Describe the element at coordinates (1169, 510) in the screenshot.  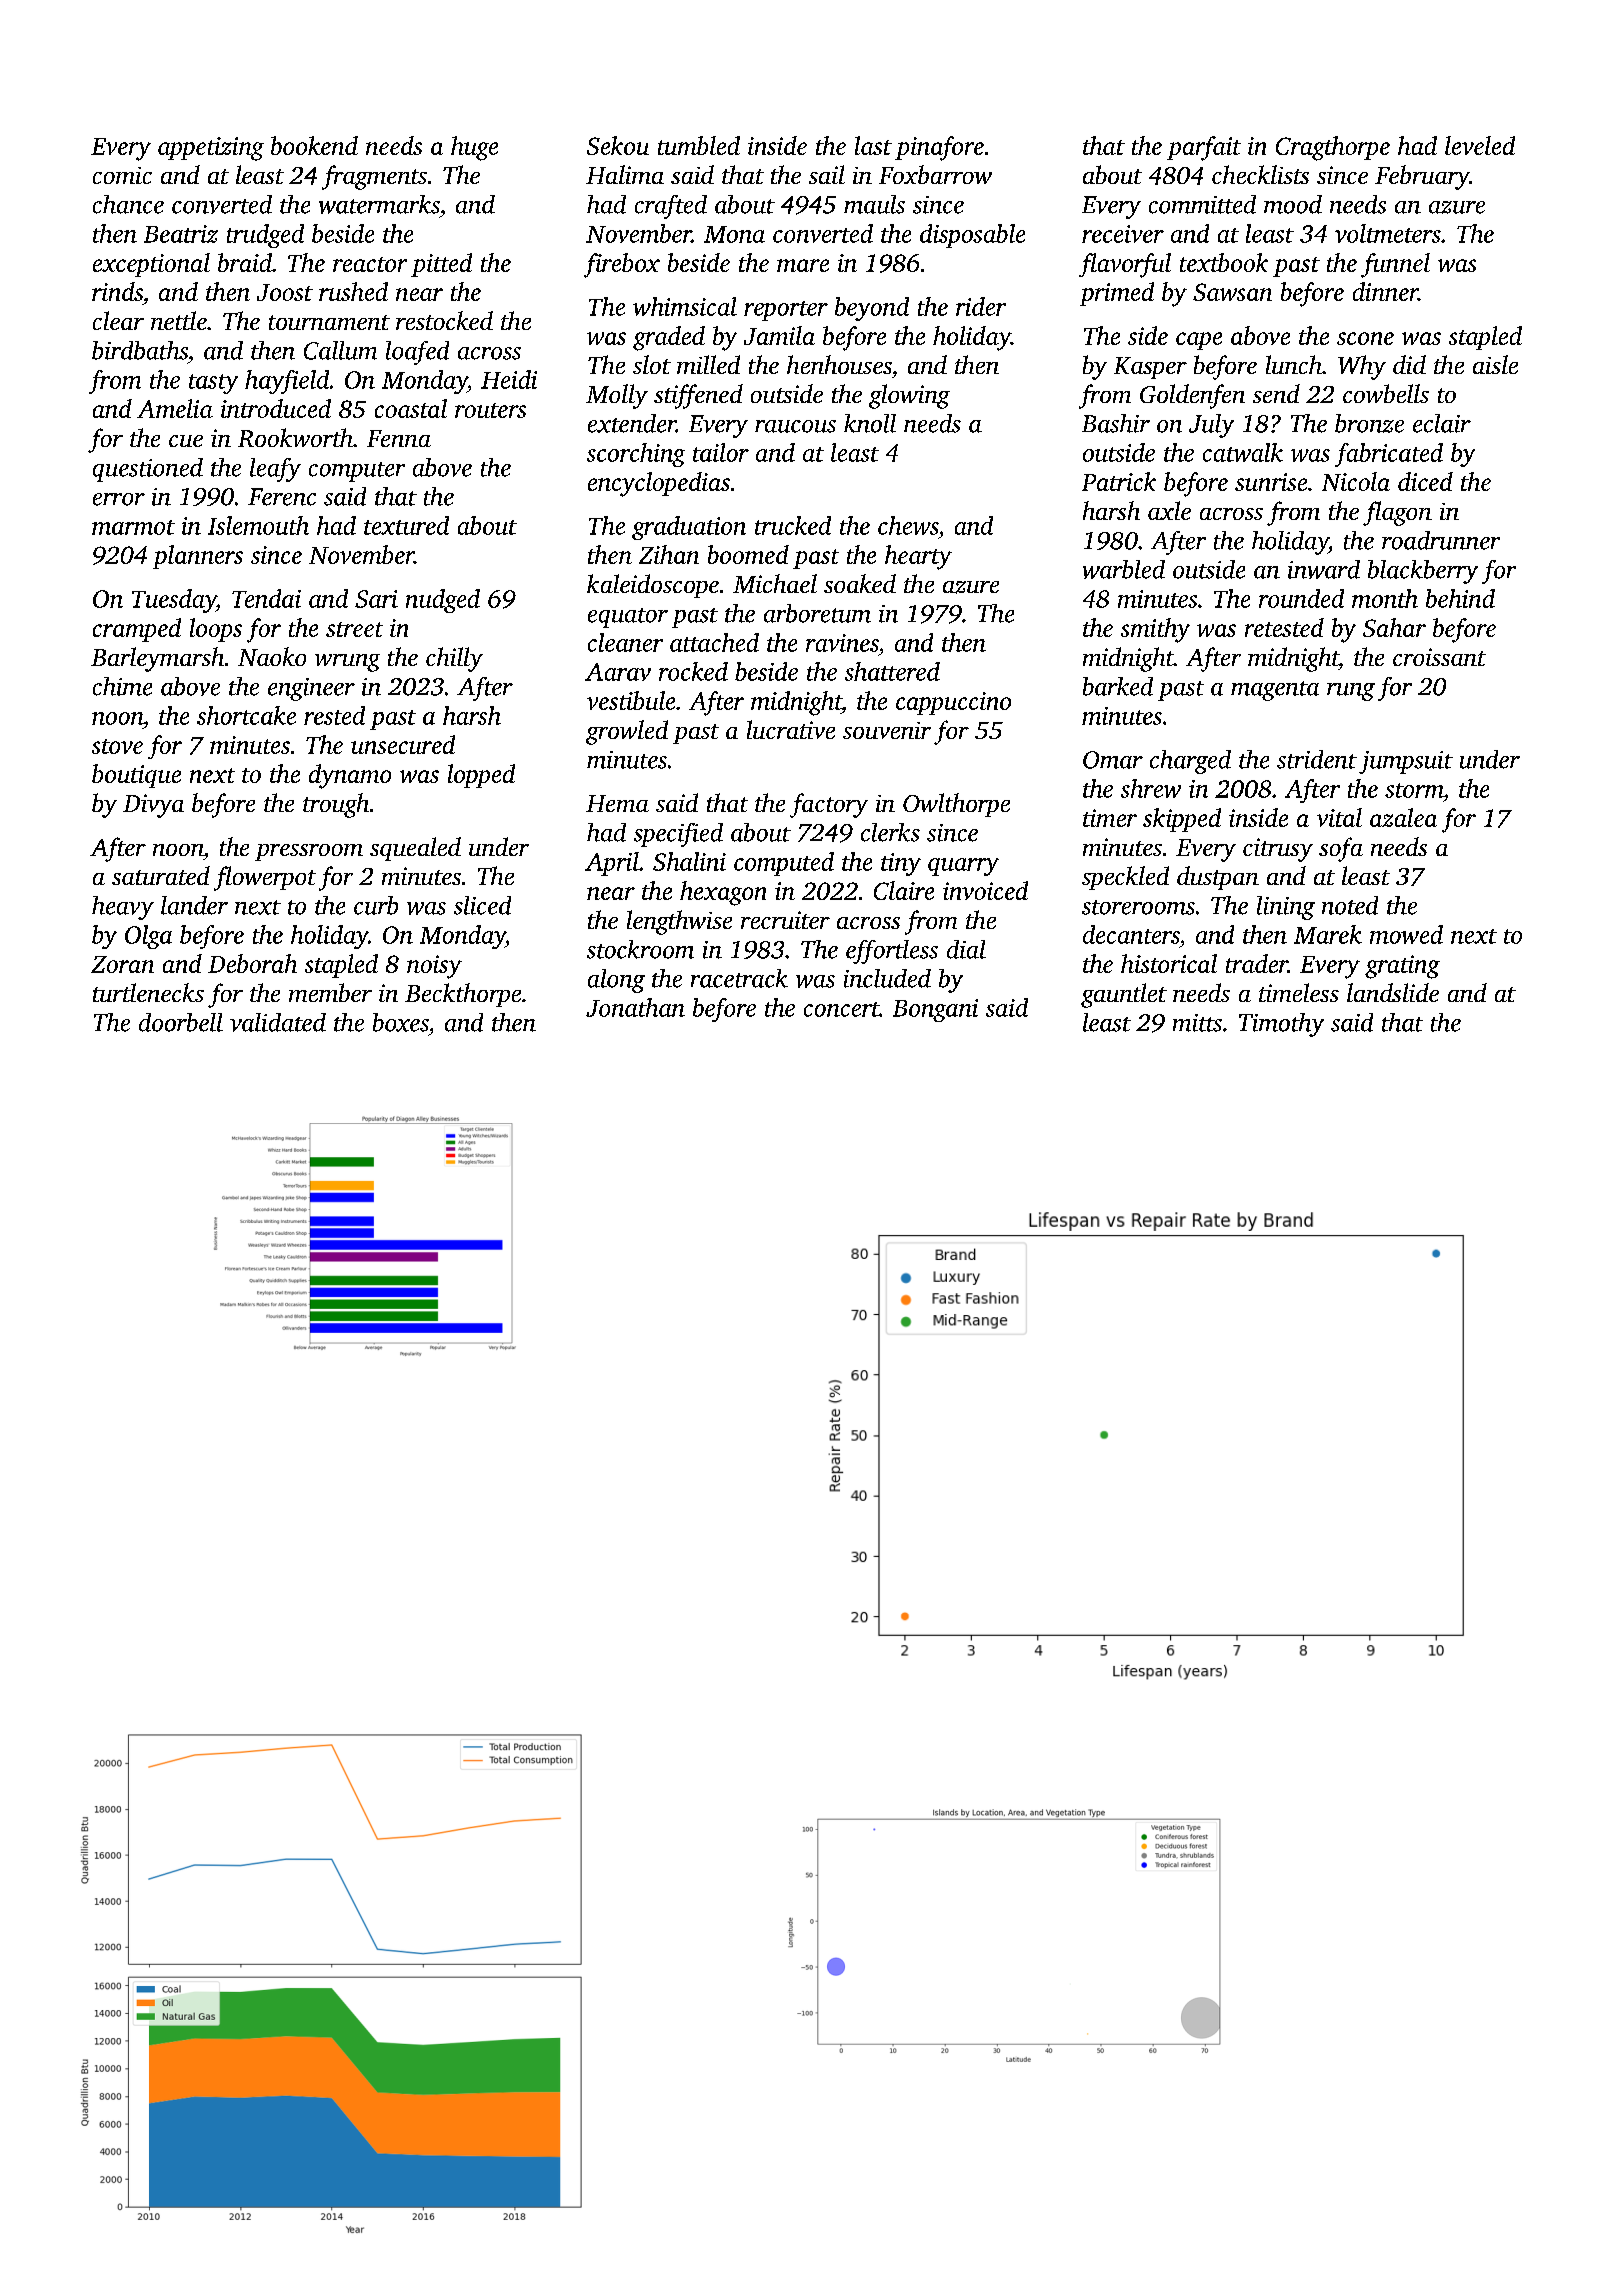
I see `axle` at that location.
